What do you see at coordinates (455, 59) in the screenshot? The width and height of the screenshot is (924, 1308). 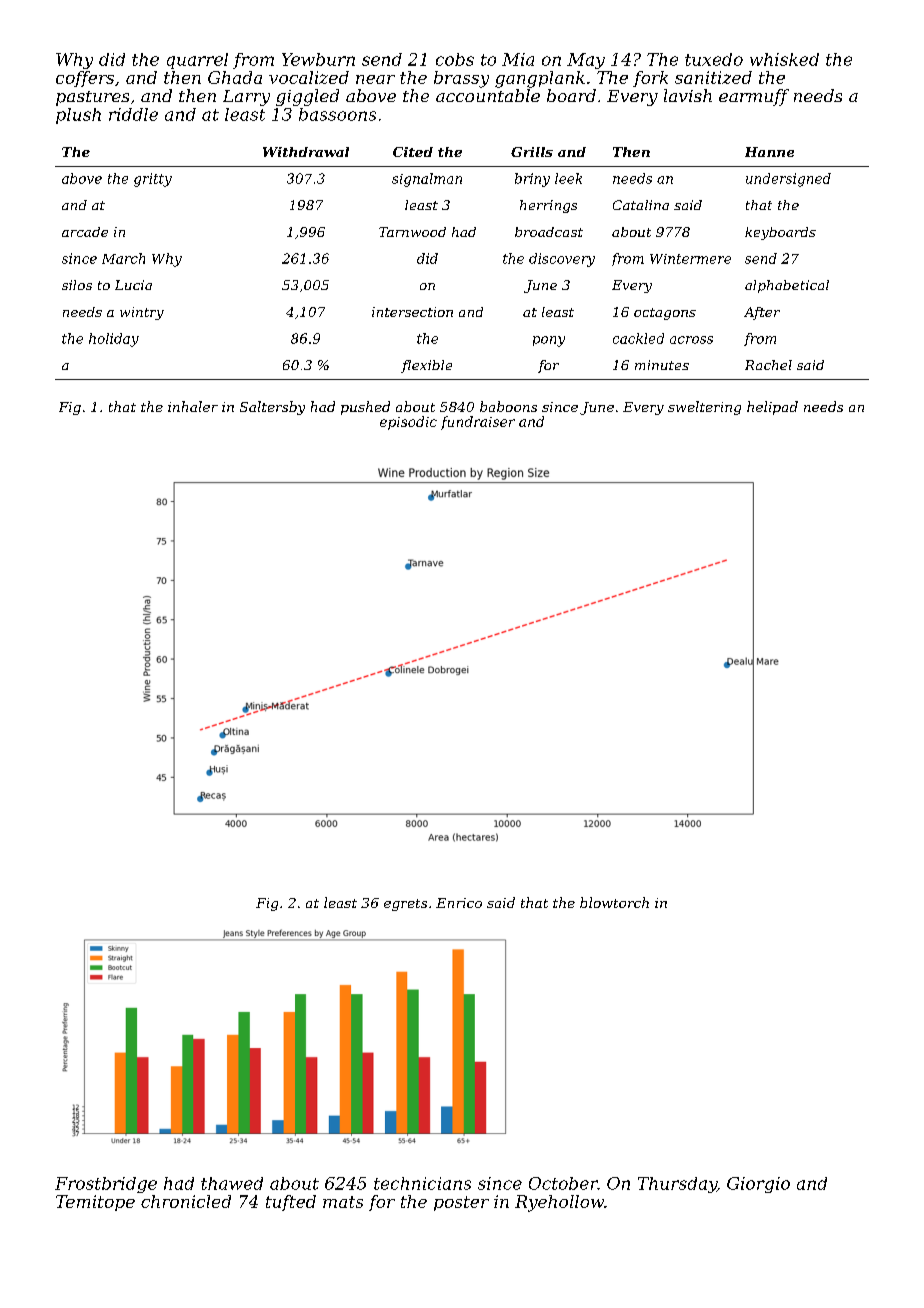 I see `cobs` at bounding box center [455, 59].
